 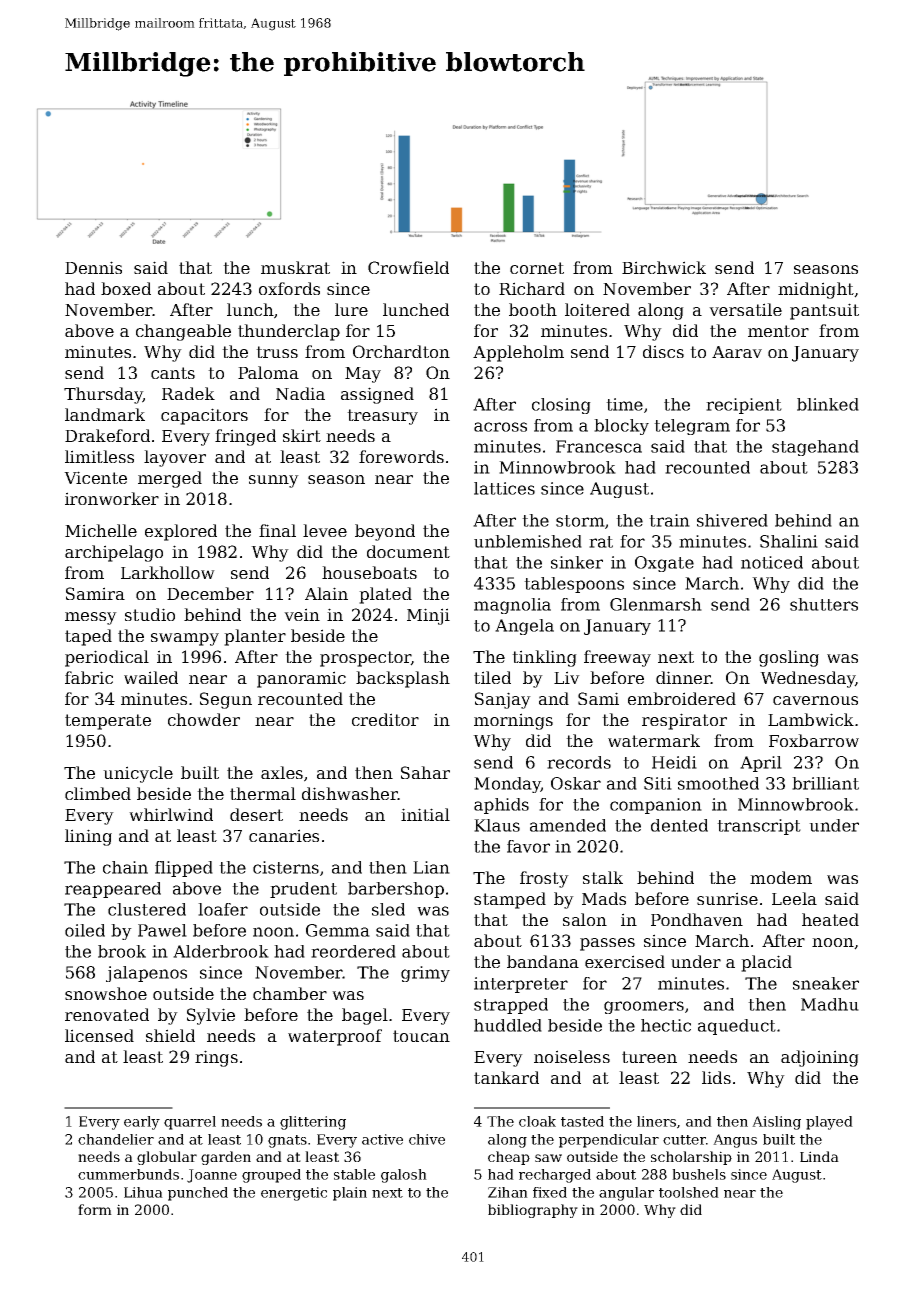 What do you see at coordinates (107, 1014) in the document?
I see `renovated` at bounding box center [107, 1014].
